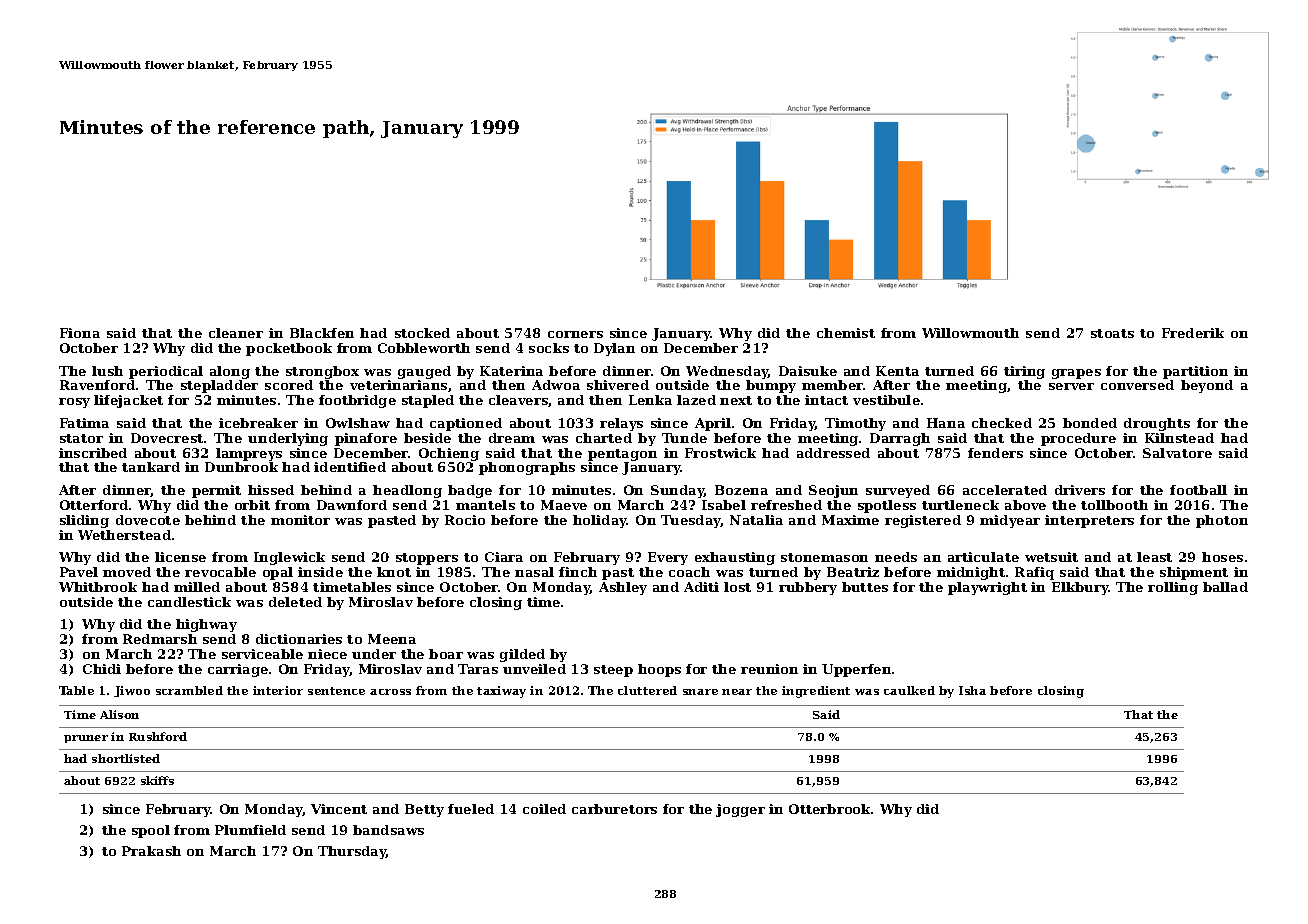 The width and height of the image is (1308, 924). What do you see at coordinates (151, 831) in the image?
I see `spool` at bounding box center [151, 831].
